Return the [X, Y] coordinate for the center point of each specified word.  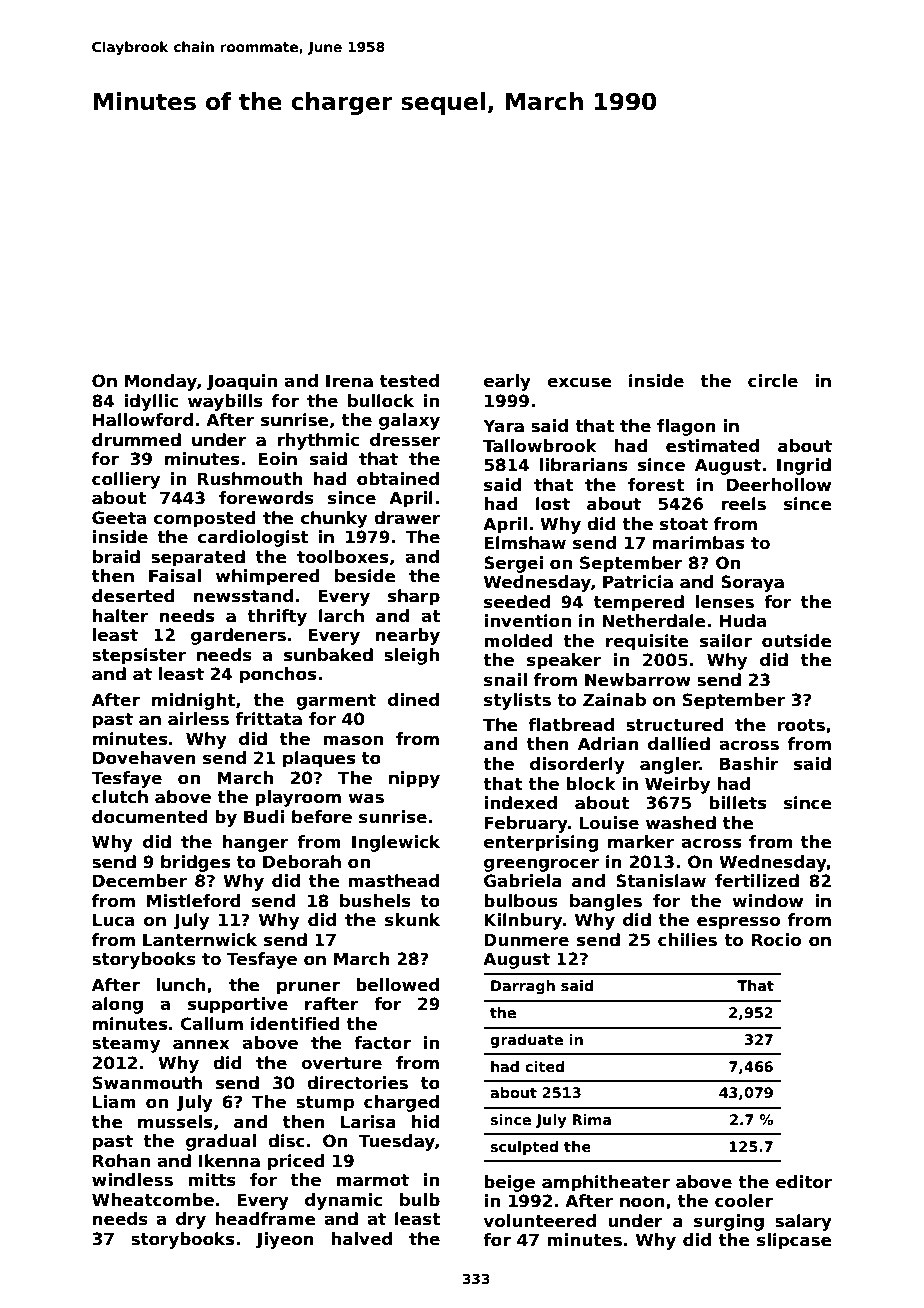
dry [191, 1220]
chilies [687, 940]
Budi [264, 817]
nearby [408, 636]
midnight [193, 701]
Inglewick [396, 843]
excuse [579, 382]
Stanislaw [661, 881]
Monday [161, 382]
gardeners [238, 636]
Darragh [523, 987]
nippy [414, 779]
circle [773, 381]
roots [801, 725]
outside [797, 641]
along [117, 1005]
